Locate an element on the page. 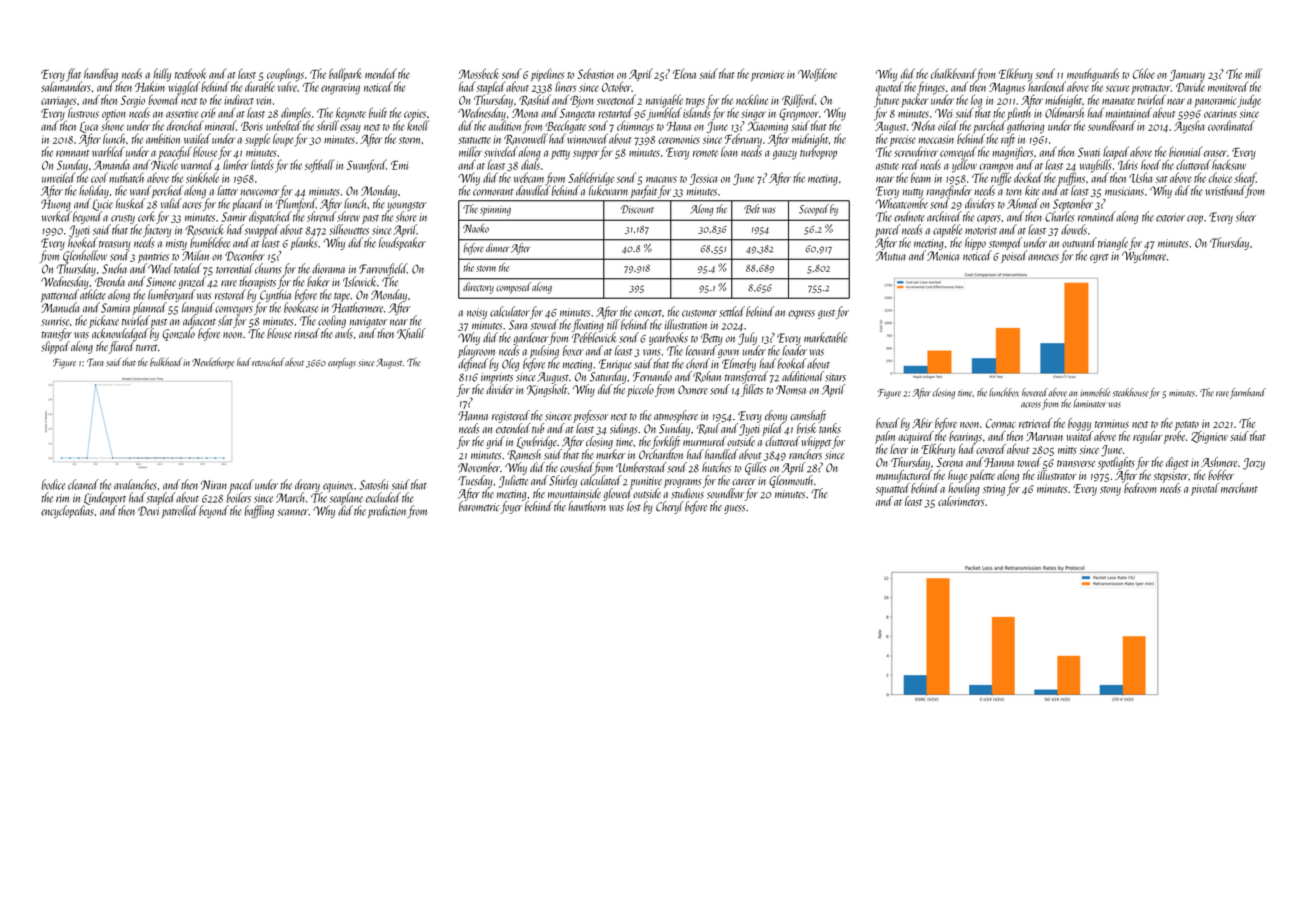 The image size is (1308, 924). Glenhollow is located at coordinates (85, 256).
